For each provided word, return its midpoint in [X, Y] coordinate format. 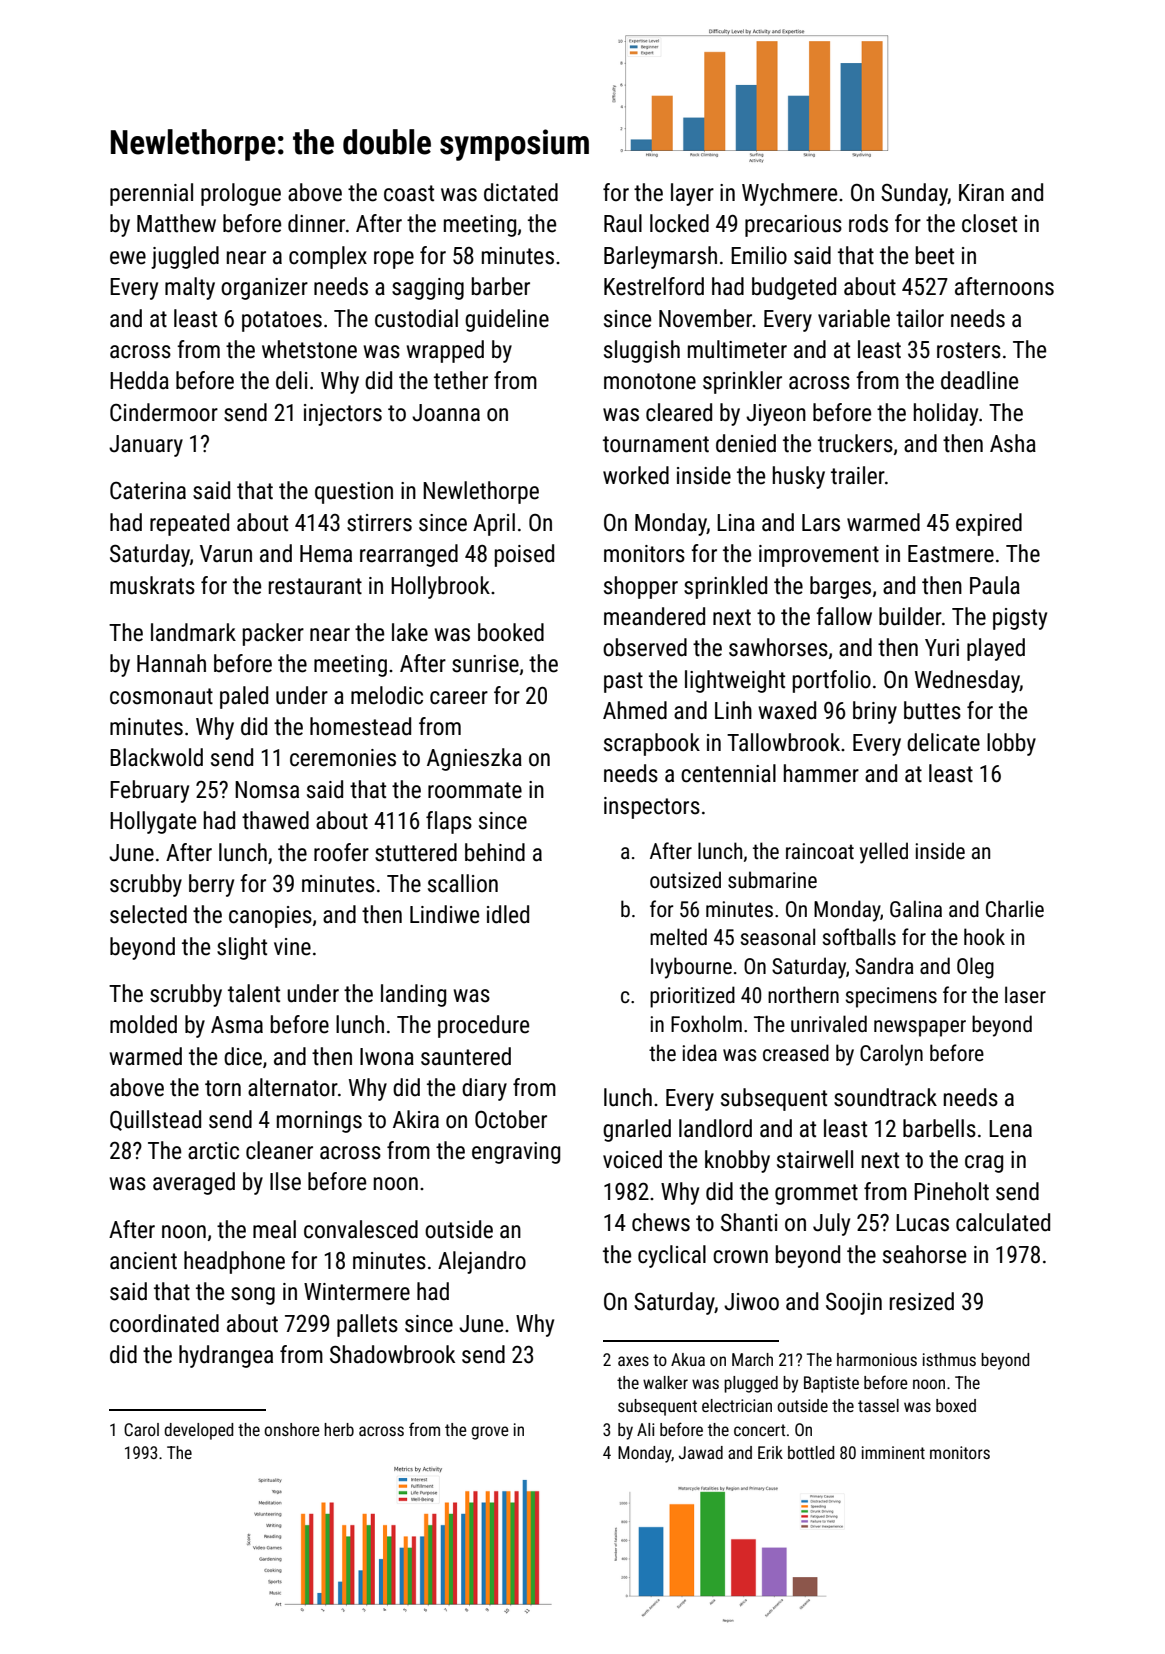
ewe [128, 258]
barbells [939, 1128]
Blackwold [156, 757]
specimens [891, 997]
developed [198, 1431]
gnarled [637, 1130]
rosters [969, 350]
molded [143, 1024]
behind [495, 852]
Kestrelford [654, 286]
